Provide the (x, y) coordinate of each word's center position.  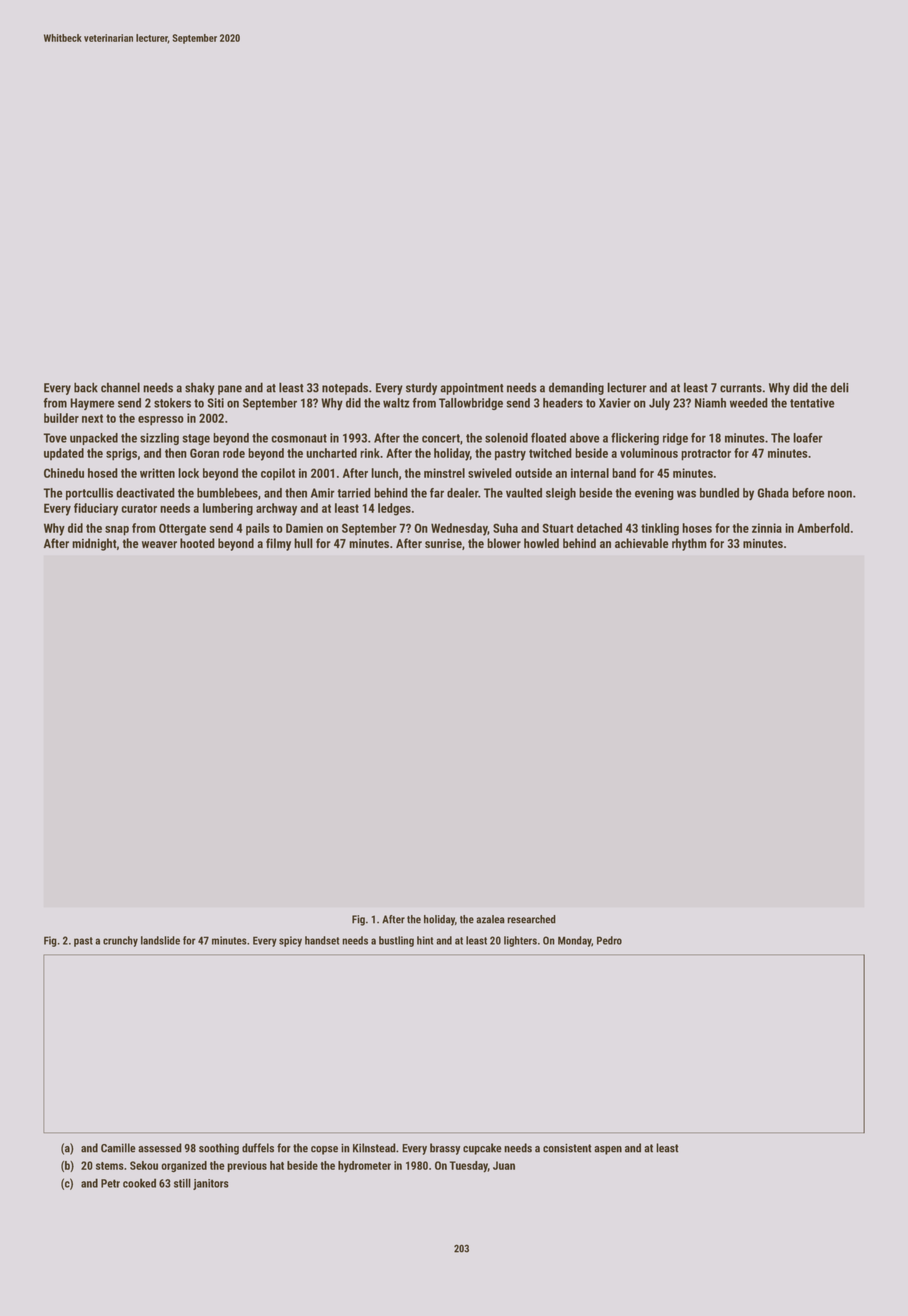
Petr (110, 1183)
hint (425, 940)
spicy (290, 941)
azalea (490, 919)
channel (120, 387)
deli (840, 387)
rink (370, 453)
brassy (445, 1149)
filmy (278, 544)
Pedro (609, 940)
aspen (608, 1150)
